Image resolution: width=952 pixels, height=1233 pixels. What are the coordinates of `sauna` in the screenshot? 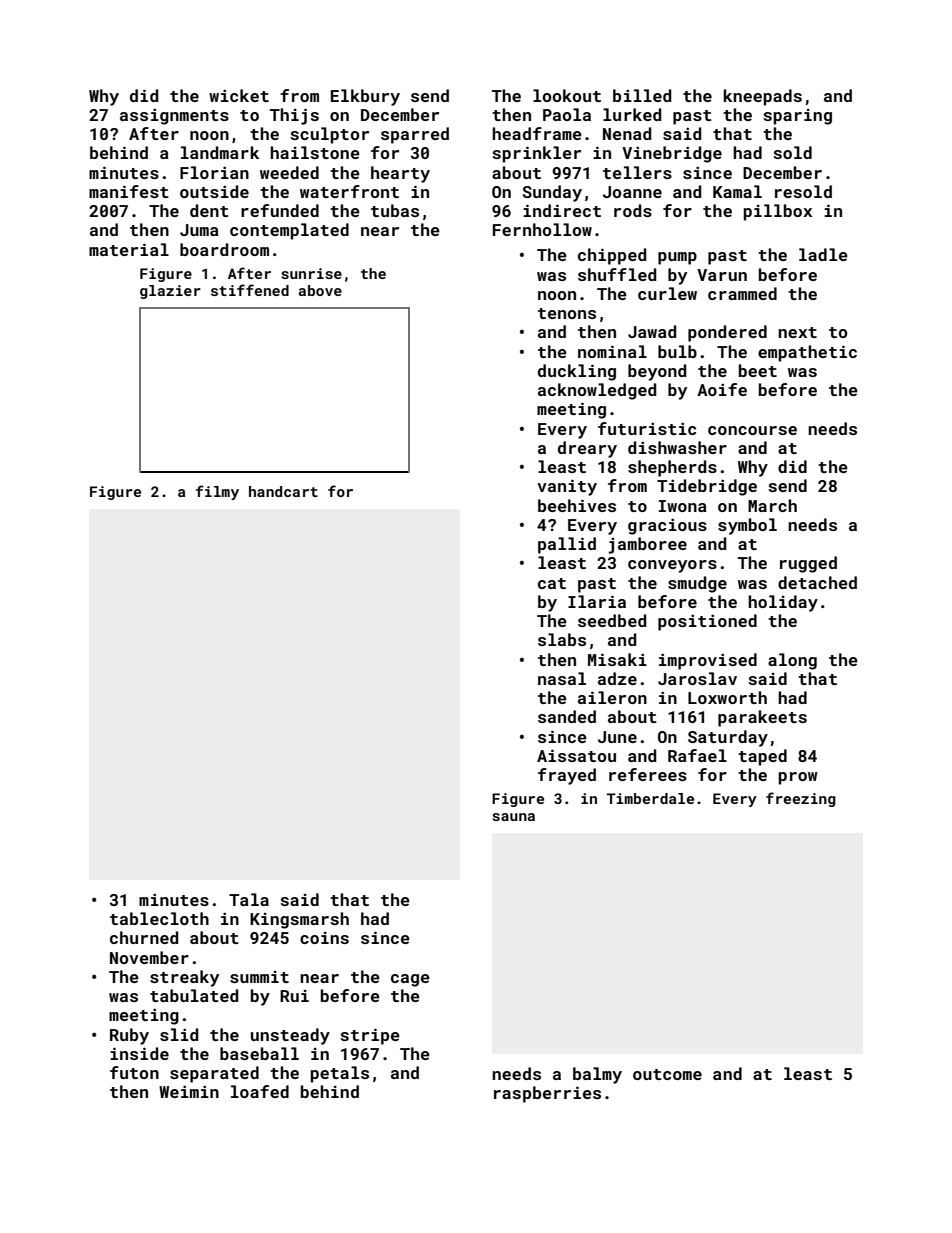 It's located at (513, 817).
